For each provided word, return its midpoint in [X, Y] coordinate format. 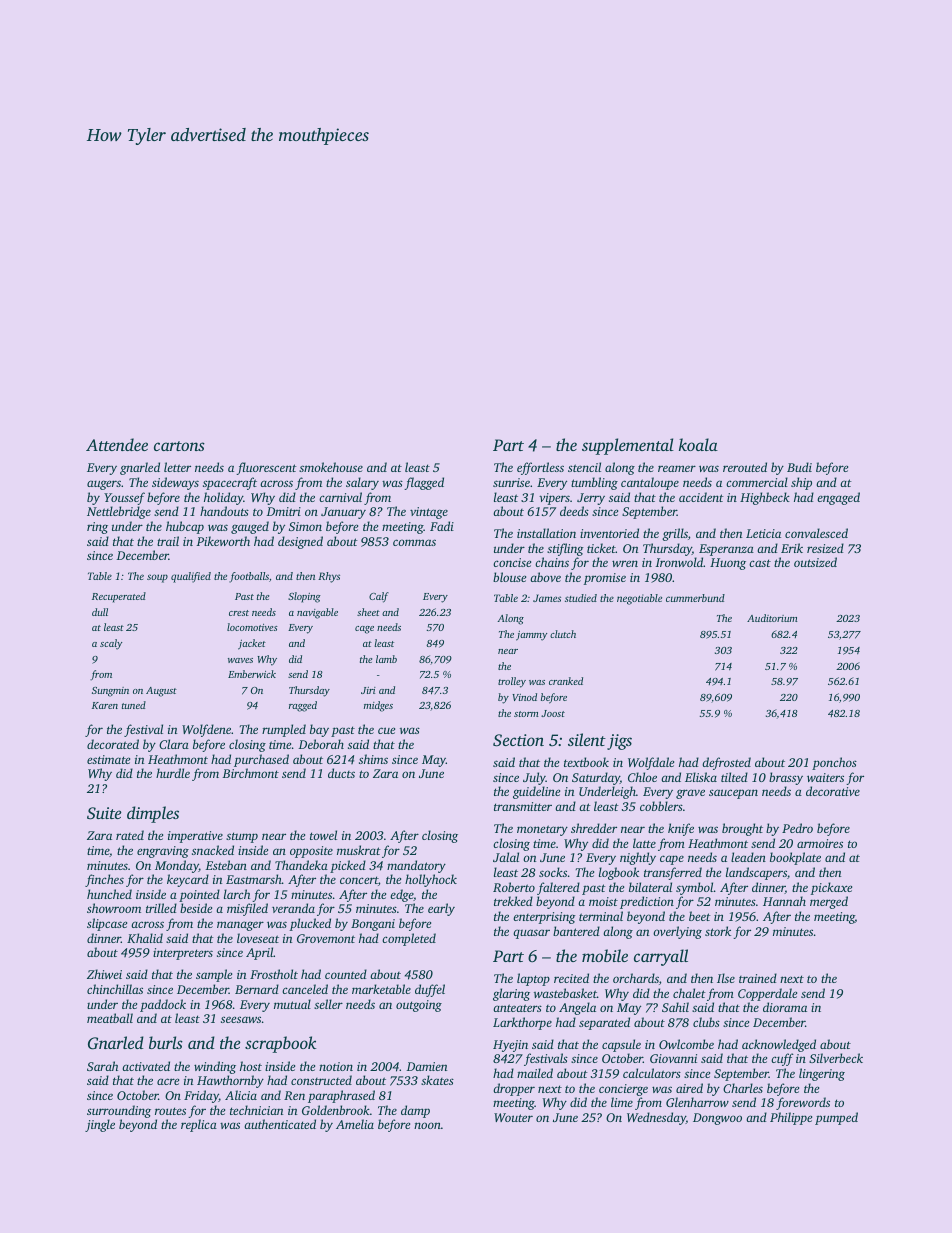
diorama [785, 1007]
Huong [728, 564]
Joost [553, 713]
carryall [661, 957]
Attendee [117, 444]
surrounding [119, 1111]
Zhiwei [104, 974]
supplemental [628, 446]
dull [100, 612]
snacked [213, 850]
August [161, 692]
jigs [619, 742]
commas [414, 542]
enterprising [544, 918]
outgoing [419, 1006]
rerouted [745, 467]
